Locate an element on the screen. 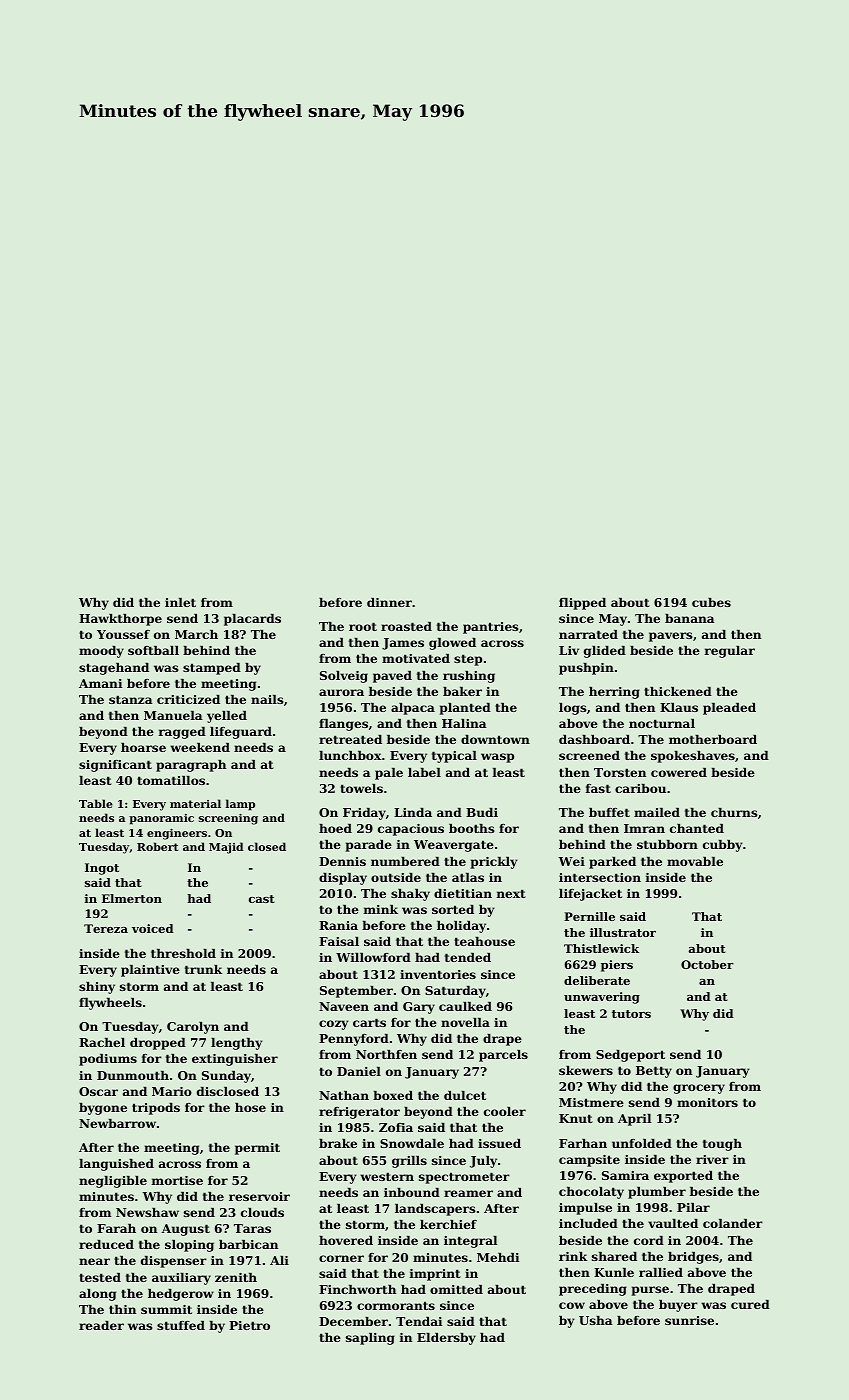 The width and height of the screenshot is (849, 1400). sloping is located at coordinates (189, 1246).
